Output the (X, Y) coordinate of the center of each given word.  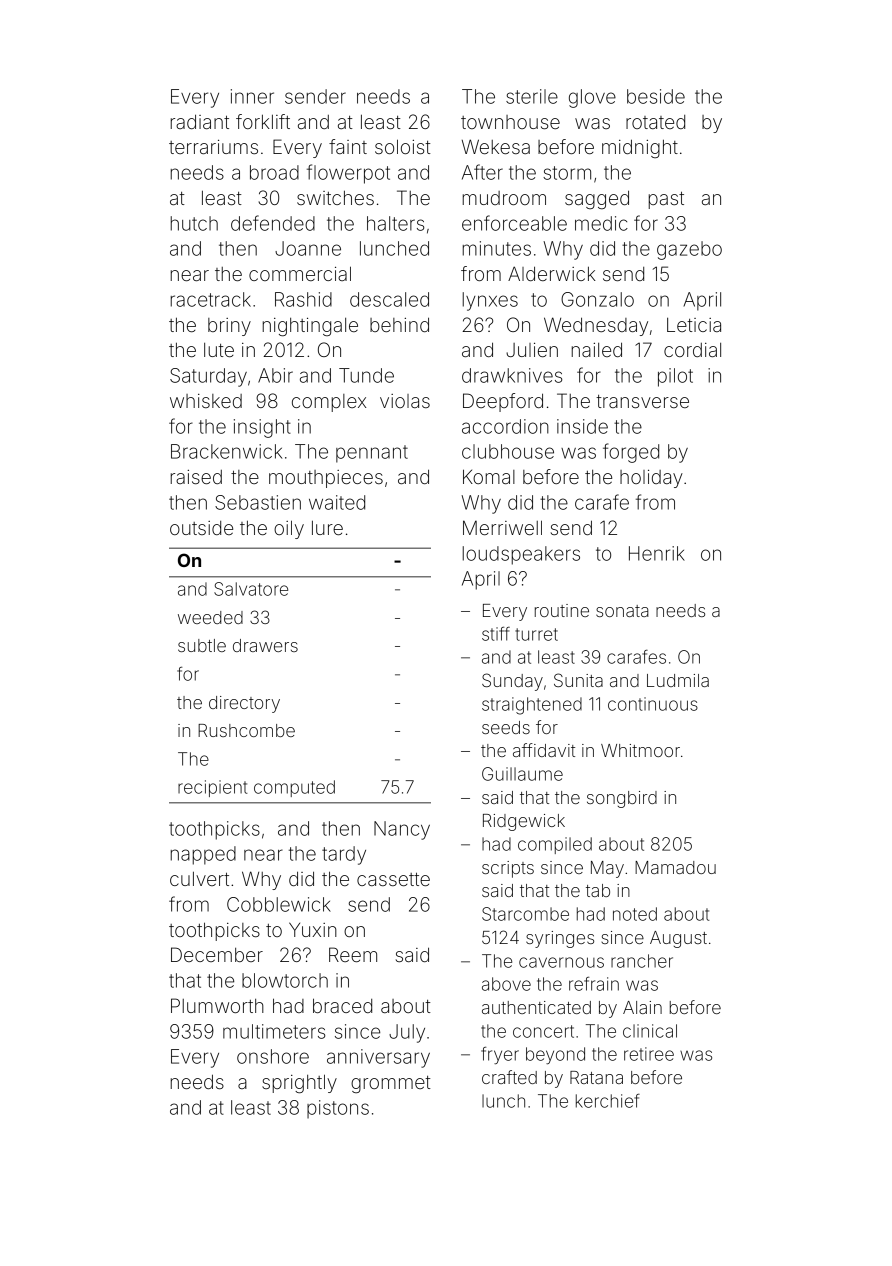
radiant (200, 121)
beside (656, 96)
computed (294, 788)
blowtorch (285, 980)
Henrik (657, 553)
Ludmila (678, 680)
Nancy (402, 830)
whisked (206, 401)
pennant (372, 454)
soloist (403, 146)
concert (543, 1031)
